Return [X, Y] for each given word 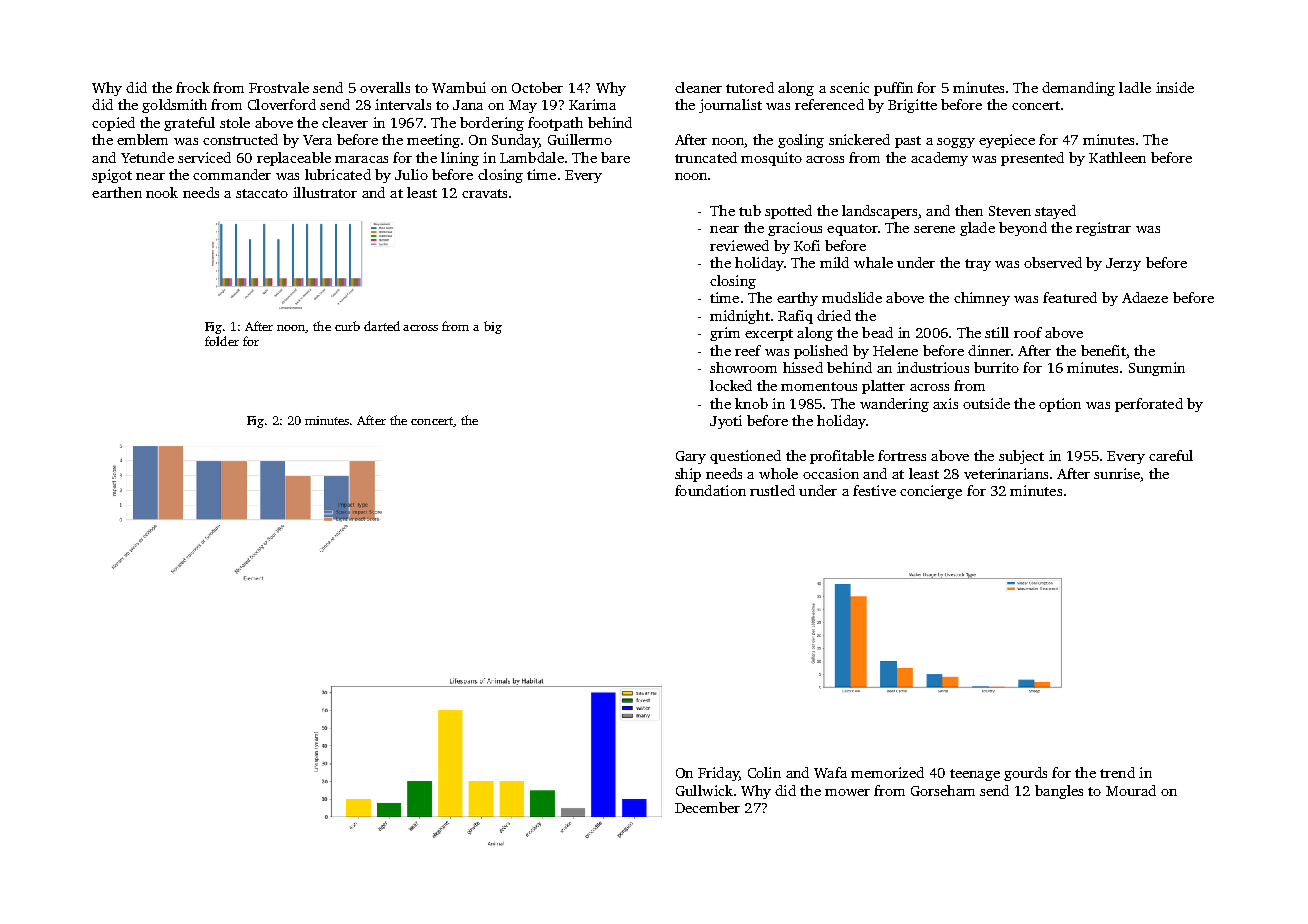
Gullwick [704, 790]
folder [222, 341]
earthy [797, 299]
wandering [894, 405]
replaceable [294, 159]
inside [1175, 87]
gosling [801, 141]
